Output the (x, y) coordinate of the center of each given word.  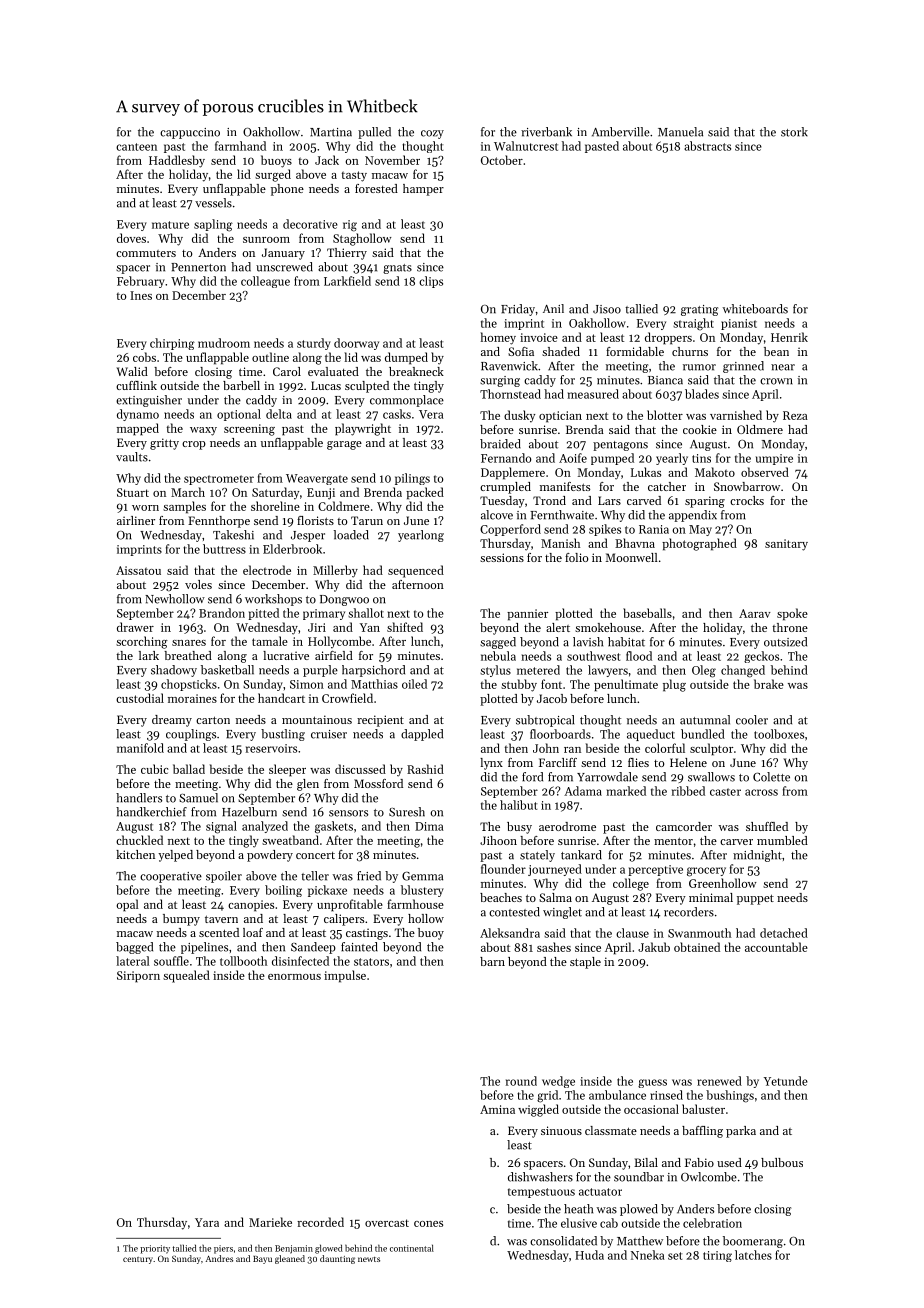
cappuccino (190, 133)
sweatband (290, 840)
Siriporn (138, 977)
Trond (549, 500)
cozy (432, 134)
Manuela (680, 132)
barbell (241, 385)
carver (736, 842)
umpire (774, 459)
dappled (422, 735)
